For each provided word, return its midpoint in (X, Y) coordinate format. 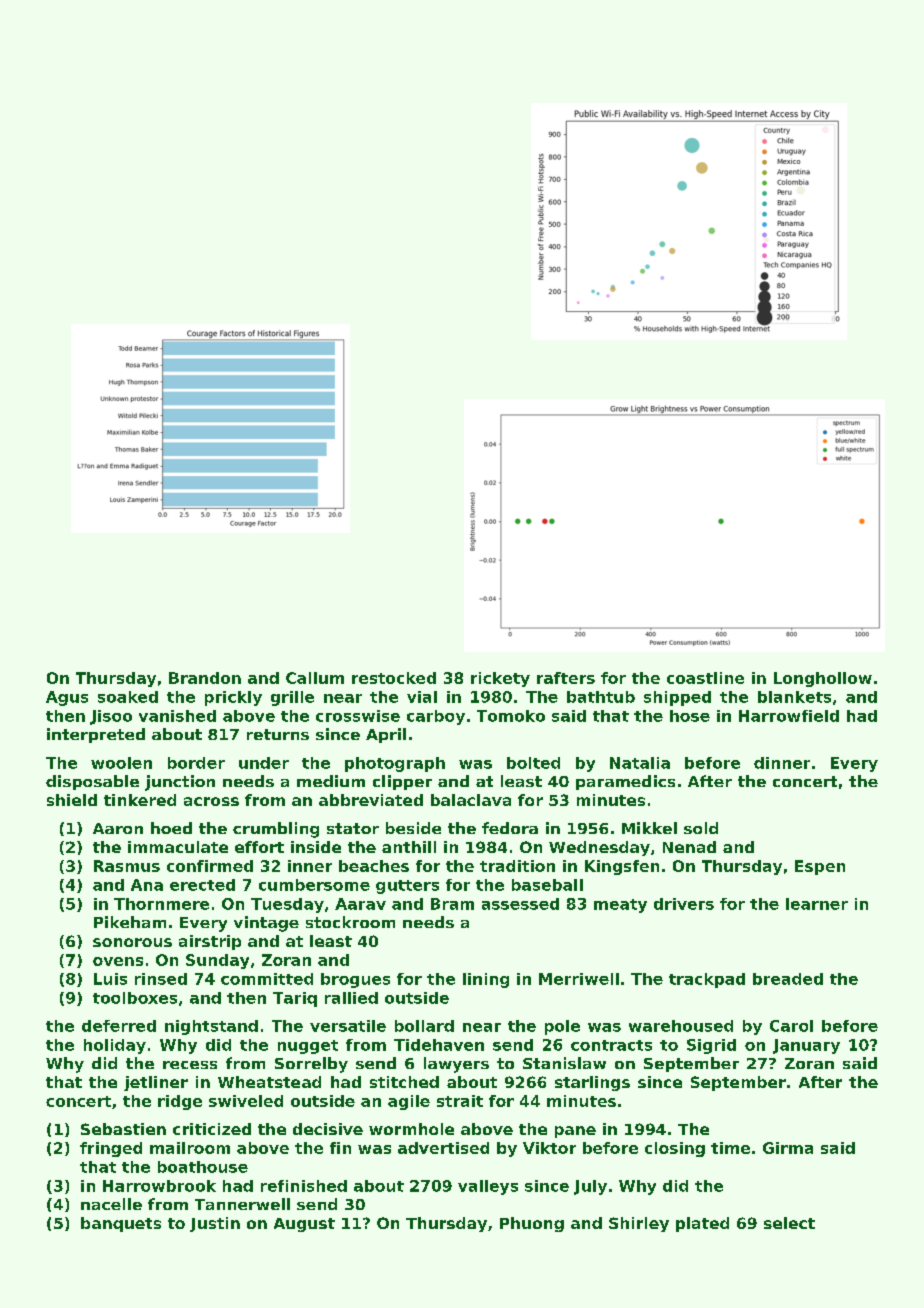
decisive (328, 1129)
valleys (488, 1187)
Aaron (118, 828)
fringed (111, 1149)
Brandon (205, 678)
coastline (705, 678)
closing (675, 1149)
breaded (788, 979)
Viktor (549, 1148)
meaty (620, 906)
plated (702, 1224)
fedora (510, 828)
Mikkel (649, 828)
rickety (500, 679)
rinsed (161, 979)
